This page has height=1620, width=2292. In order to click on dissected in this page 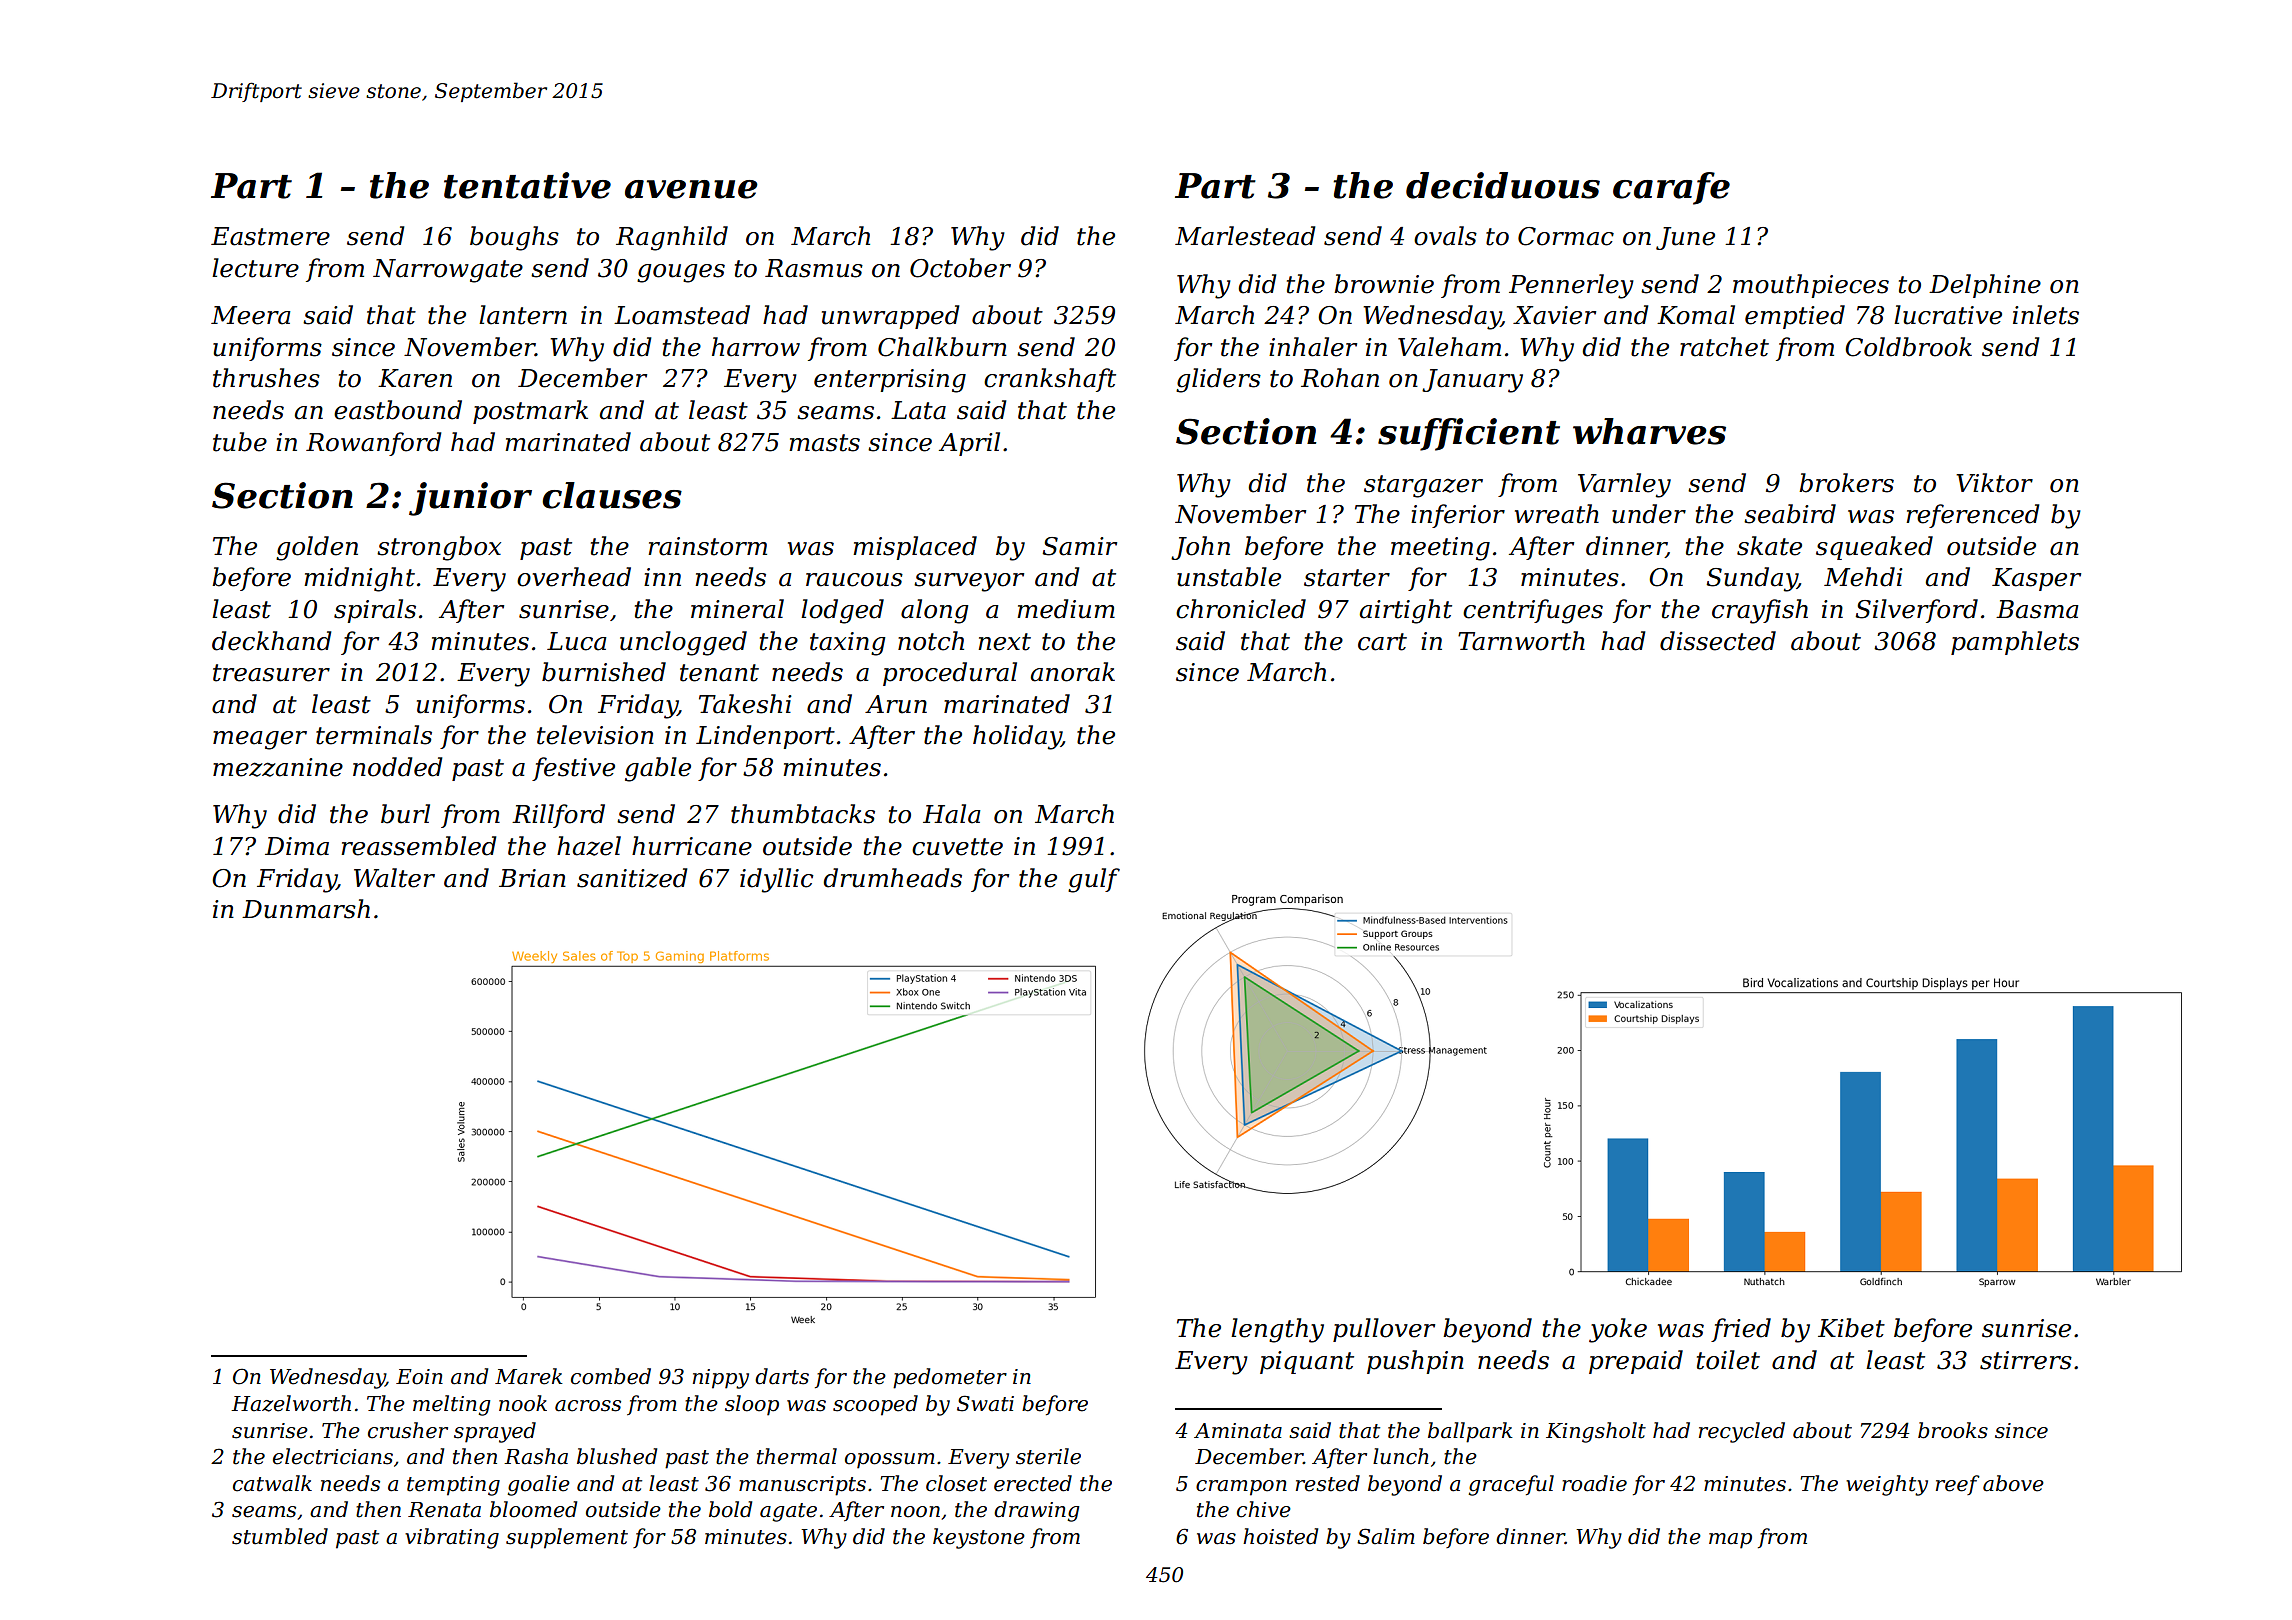, I will do `click(1718, 641)`.
